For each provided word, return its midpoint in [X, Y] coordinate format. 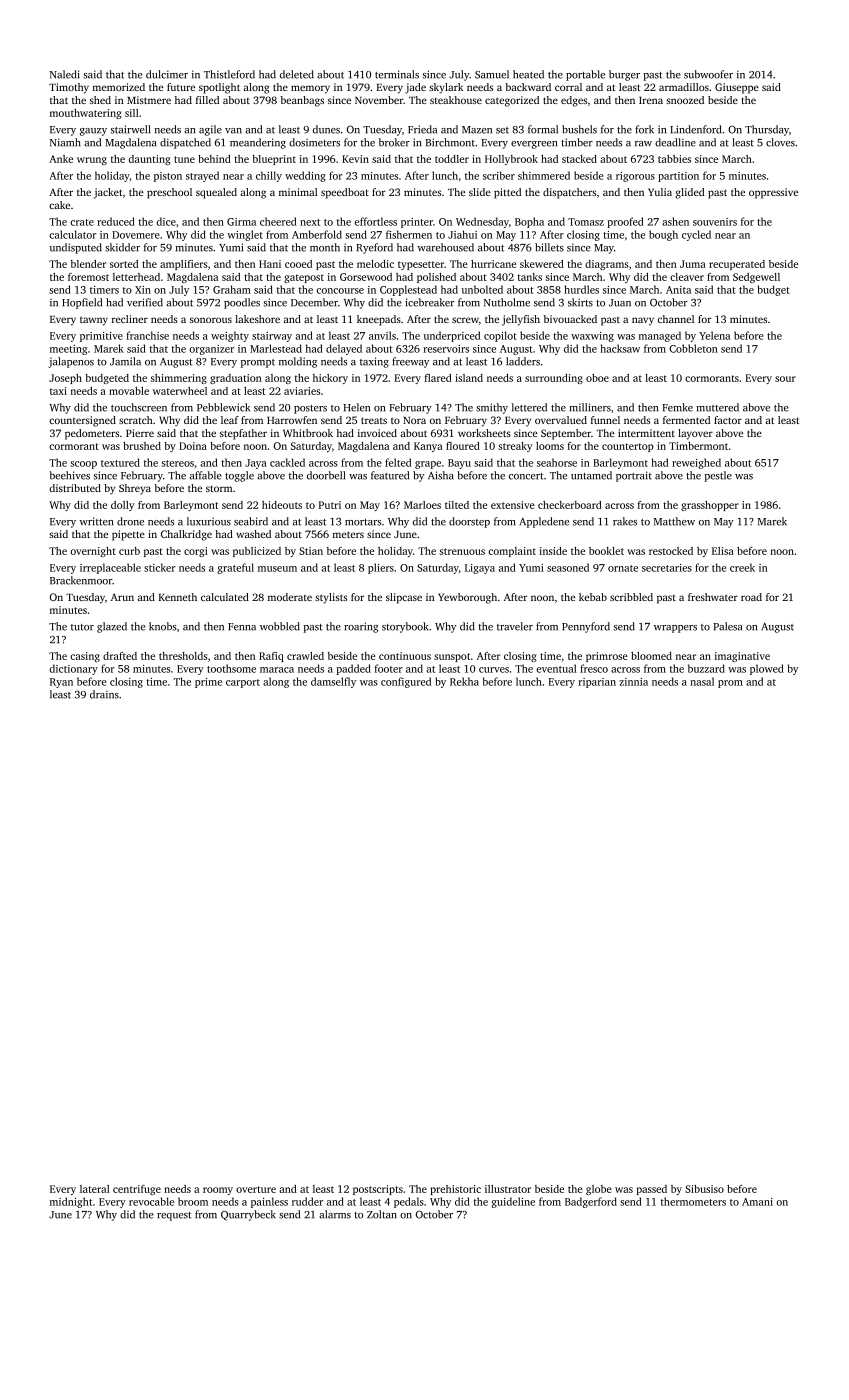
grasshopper [710, 506]
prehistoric [455, 1190]
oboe [597, 378]
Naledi [65, 74]
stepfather [243, 434]
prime [208, 683]
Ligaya [480, 569]
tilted [457, 505]
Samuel [492, 74]
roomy [218, 1191]
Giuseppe [737, 88]
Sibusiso [704, 1189]
